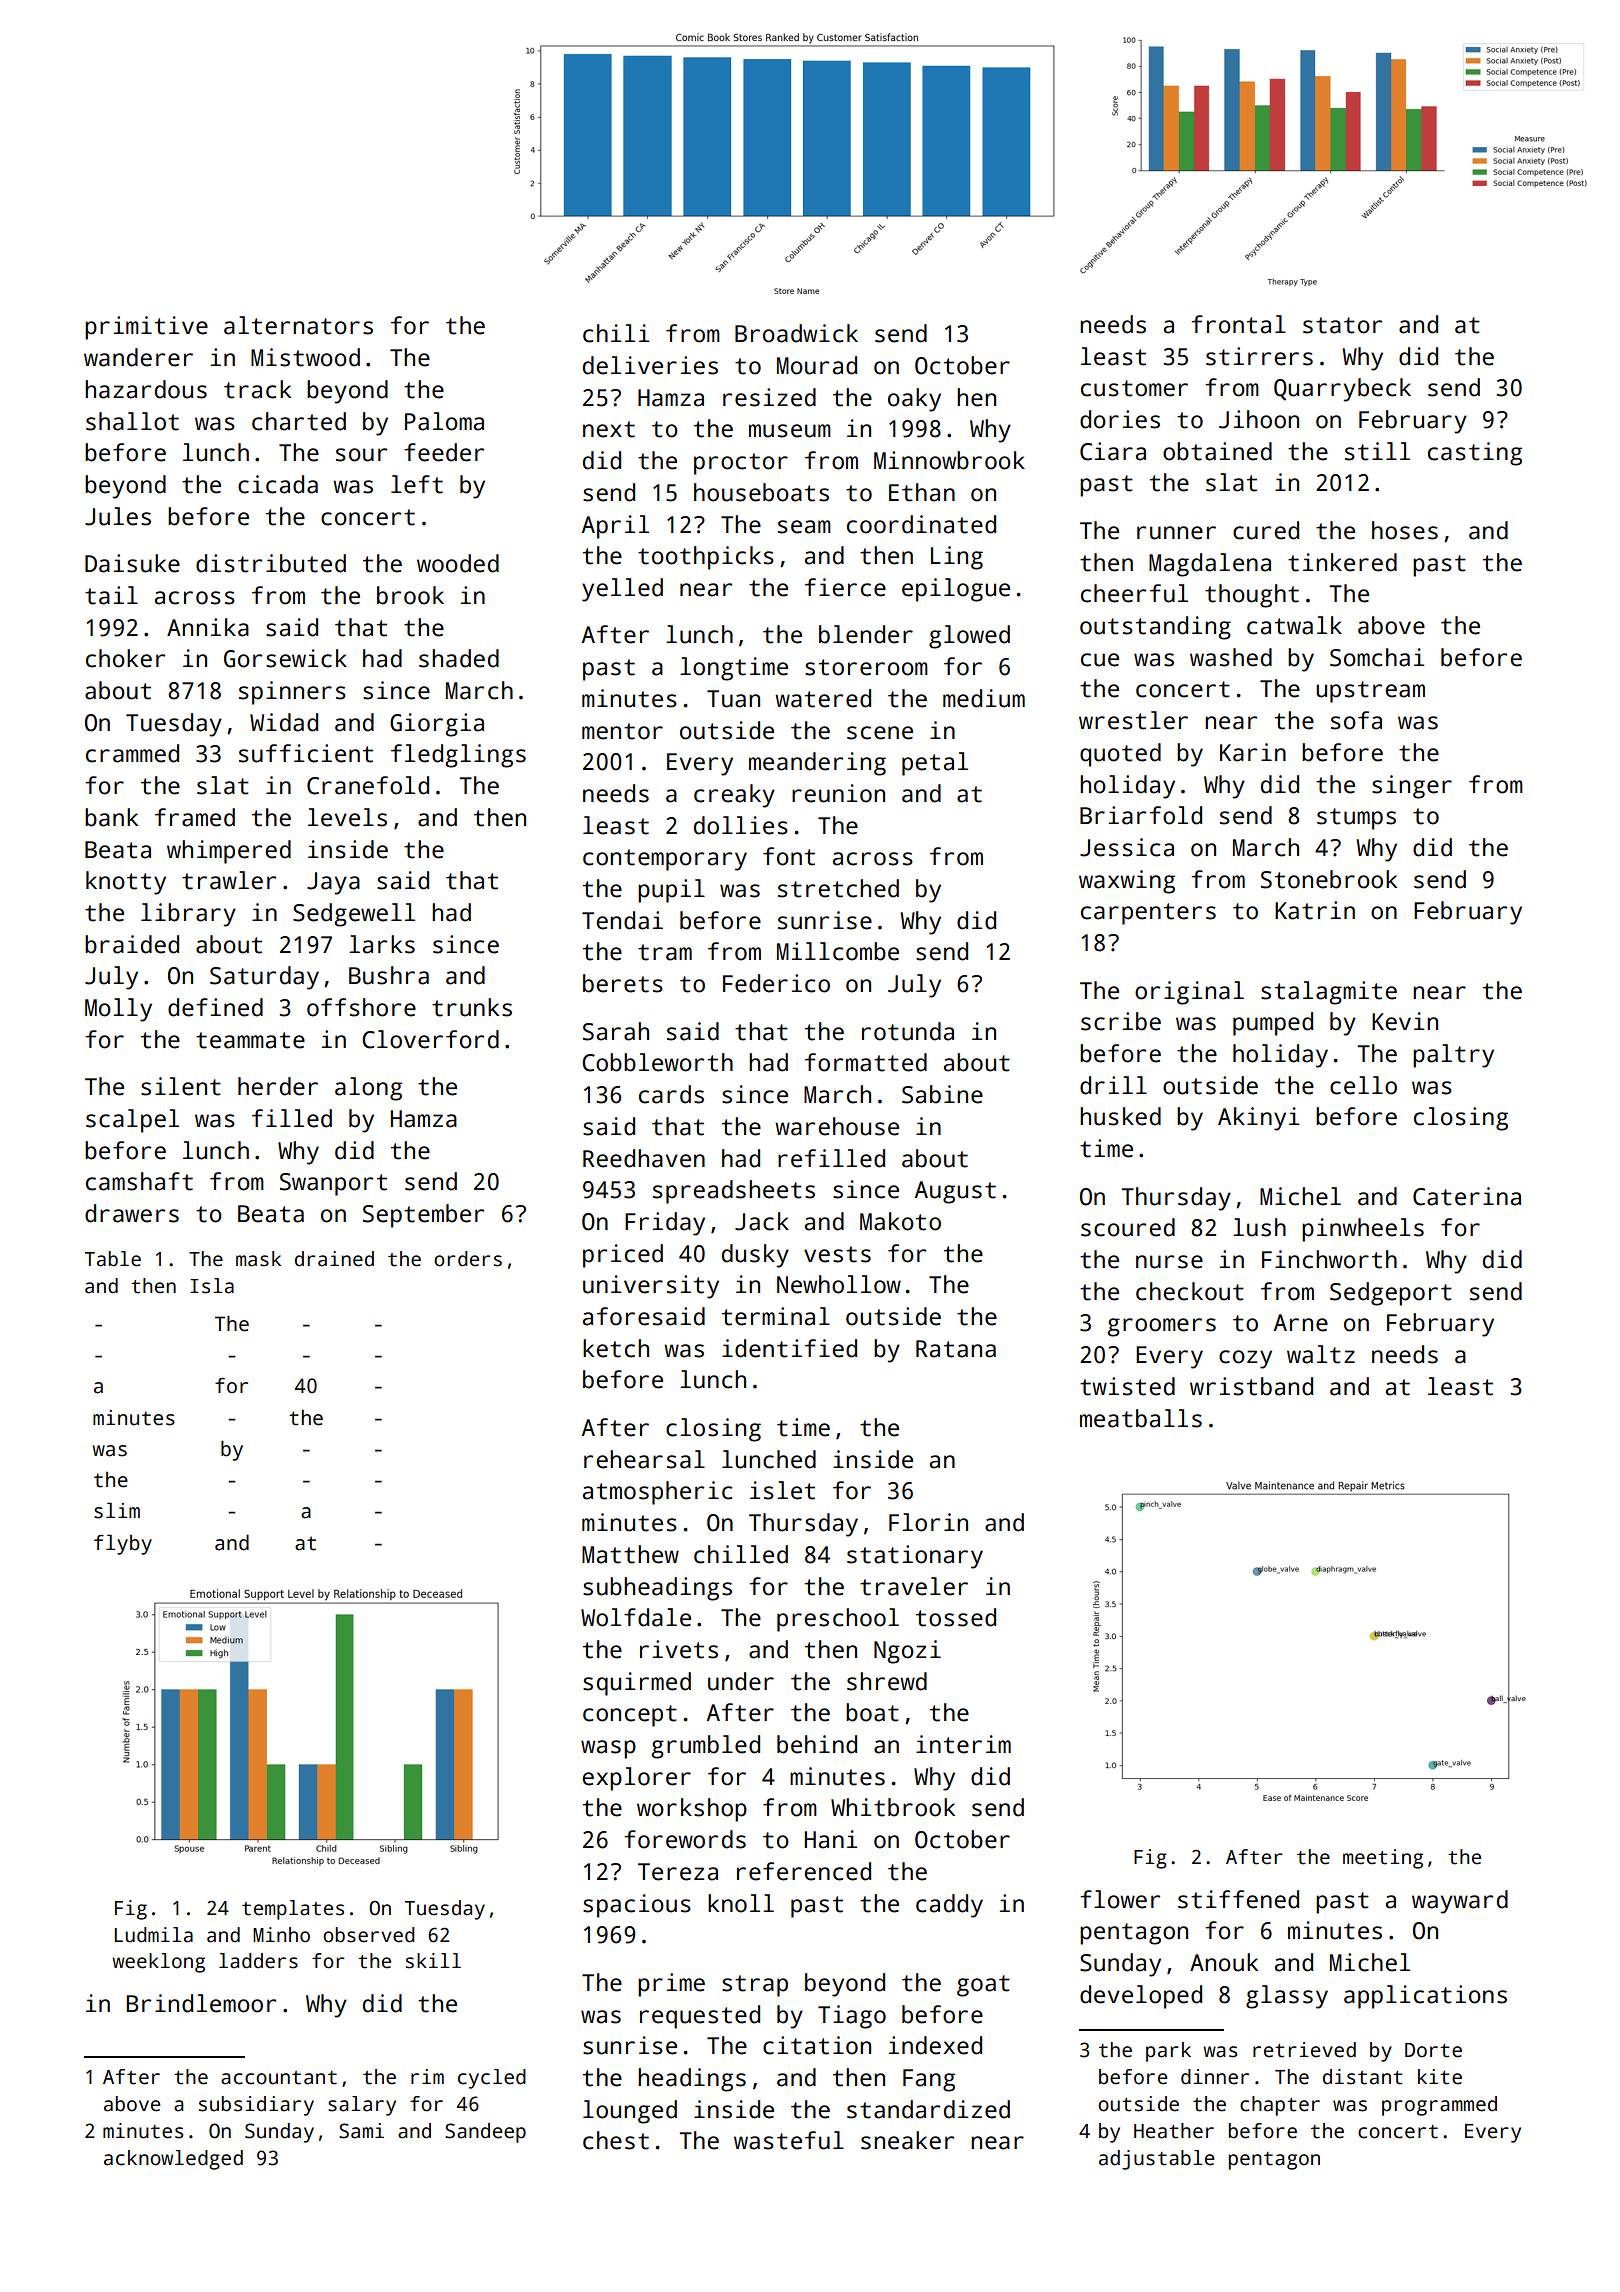 The image size is (1620, 2292). What do you see at coordinates (1383, 1859) in the screenshot?
I see `meeting` at bounding box center [1383, 1859].
